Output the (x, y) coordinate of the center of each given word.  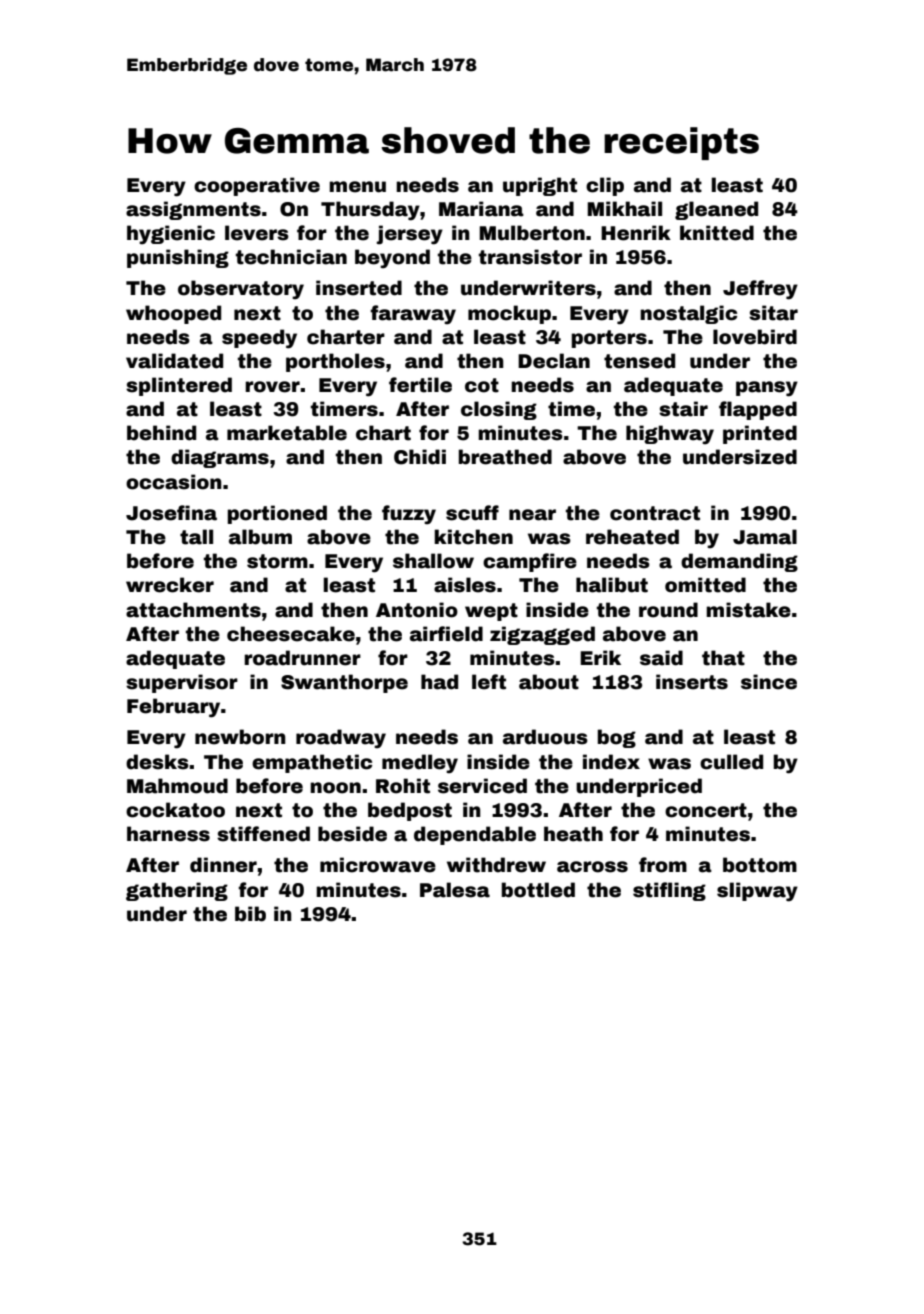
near (532, 515)
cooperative (257, 186)
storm (277, 561)
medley (420, 764)
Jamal (765, 537)
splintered (179, 386)
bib (250, 914)
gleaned (716, 210)
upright (540, 186)
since (769, 682)
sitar (773, 313)
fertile (420, 385)
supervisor (182, 683)
